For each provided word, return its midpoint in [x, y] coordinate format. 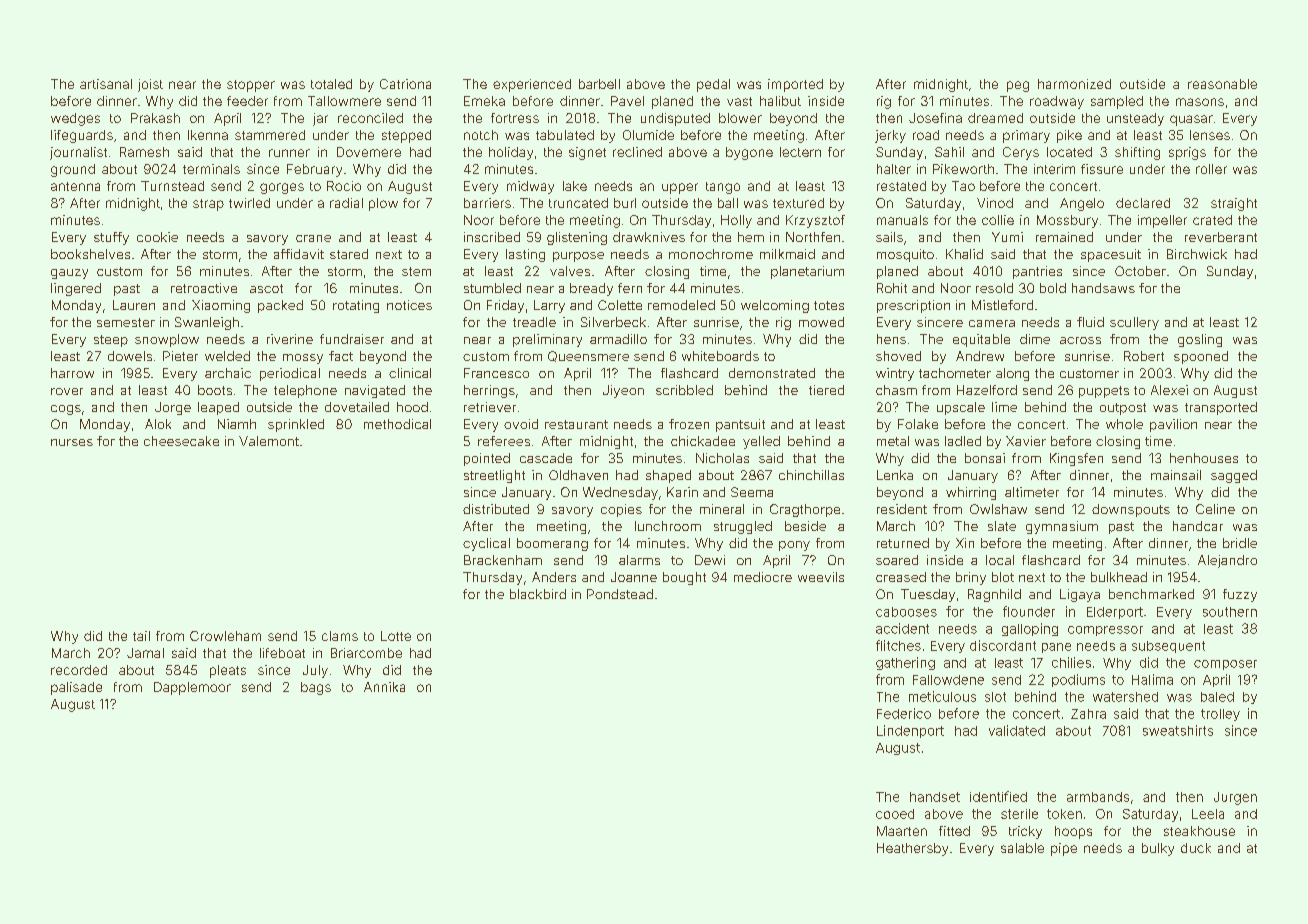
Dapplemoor [192, 688]
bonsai [985, 458]
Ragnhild [994, 595]
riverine [290, 339]
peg [1018, 86]
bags [316, 688]
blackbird [538, 594]
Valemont [269, 441]
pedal [713, 85]
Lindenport [910, 731]
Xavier [1026, 441]
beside [805, 526]
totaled [331, 84]
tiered [826, 390]
